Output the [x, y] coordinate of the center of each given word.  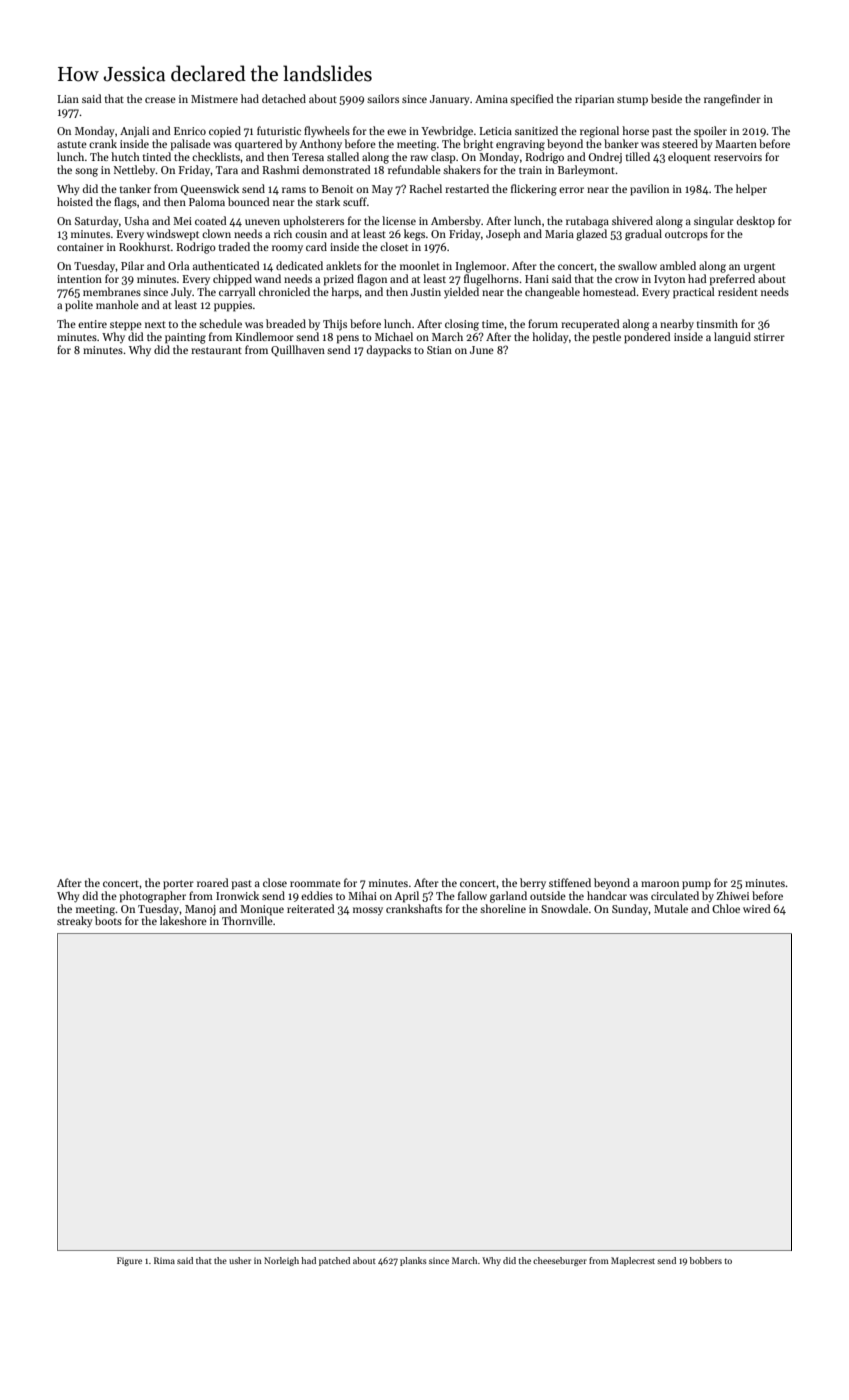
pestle [607, 338]
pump [696, 885]
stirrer [769, 337]
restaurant [216, 350]
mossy [368, 911]
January [450, 100]
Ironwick [237, 895]
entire [92, 324]
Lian [68, 99]
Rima [164, 1260]
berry [533, 883]
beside [666, 98]
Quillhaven [298, 350]
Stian [439, 350]
